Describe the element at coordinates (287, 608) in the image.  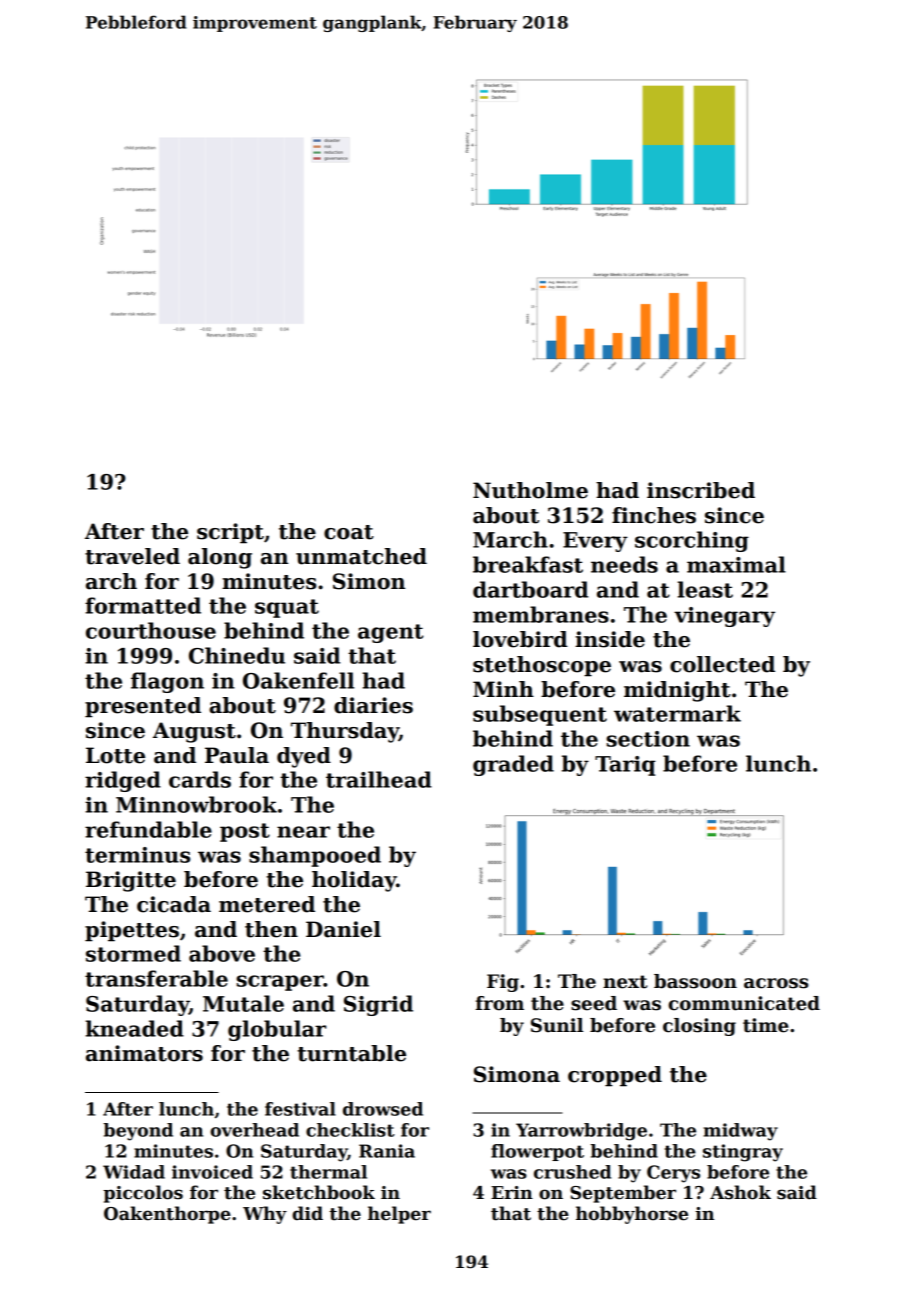
I see `squat` at that location.
